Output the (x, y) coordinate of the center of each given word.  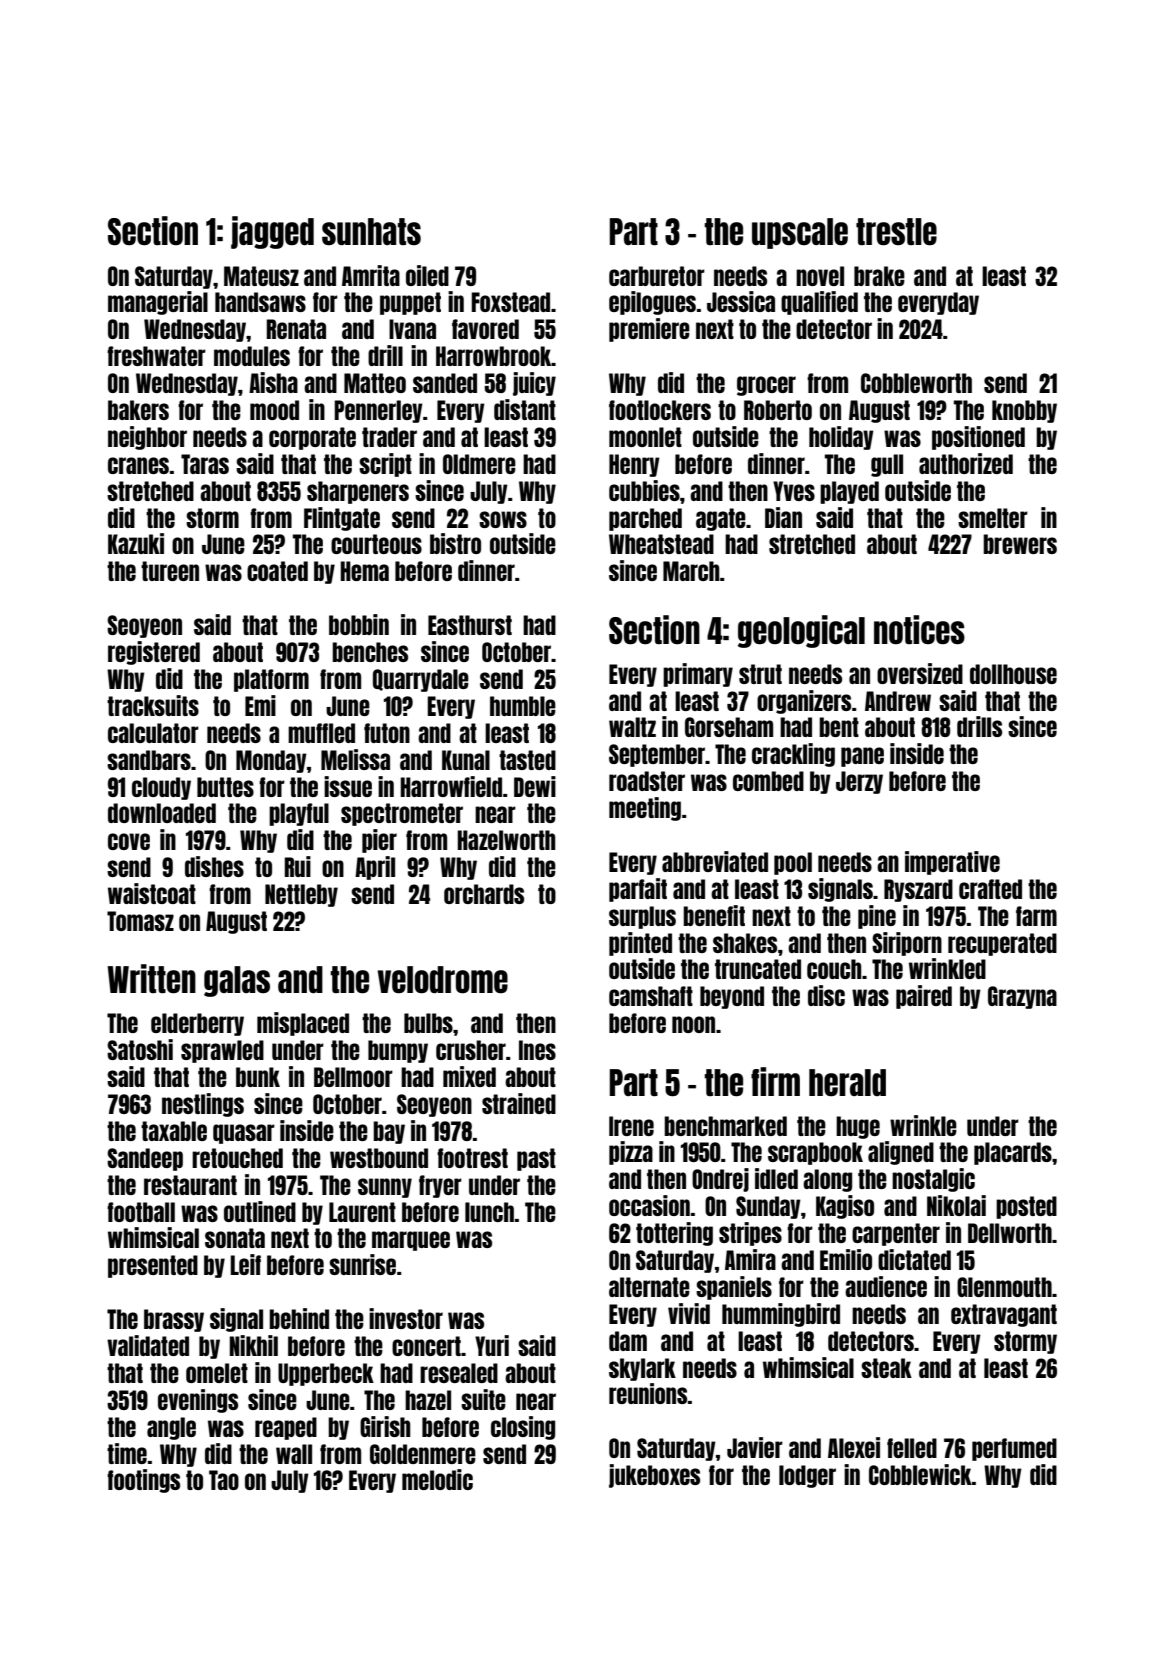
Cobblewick (920, 1474)
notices (919, 629)
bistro (455, 543)
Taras (205, 464)
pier (379, 841)
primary (698, 675)
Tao (224, 1480)
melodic (437, 1479)
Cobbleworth (916, 383)
